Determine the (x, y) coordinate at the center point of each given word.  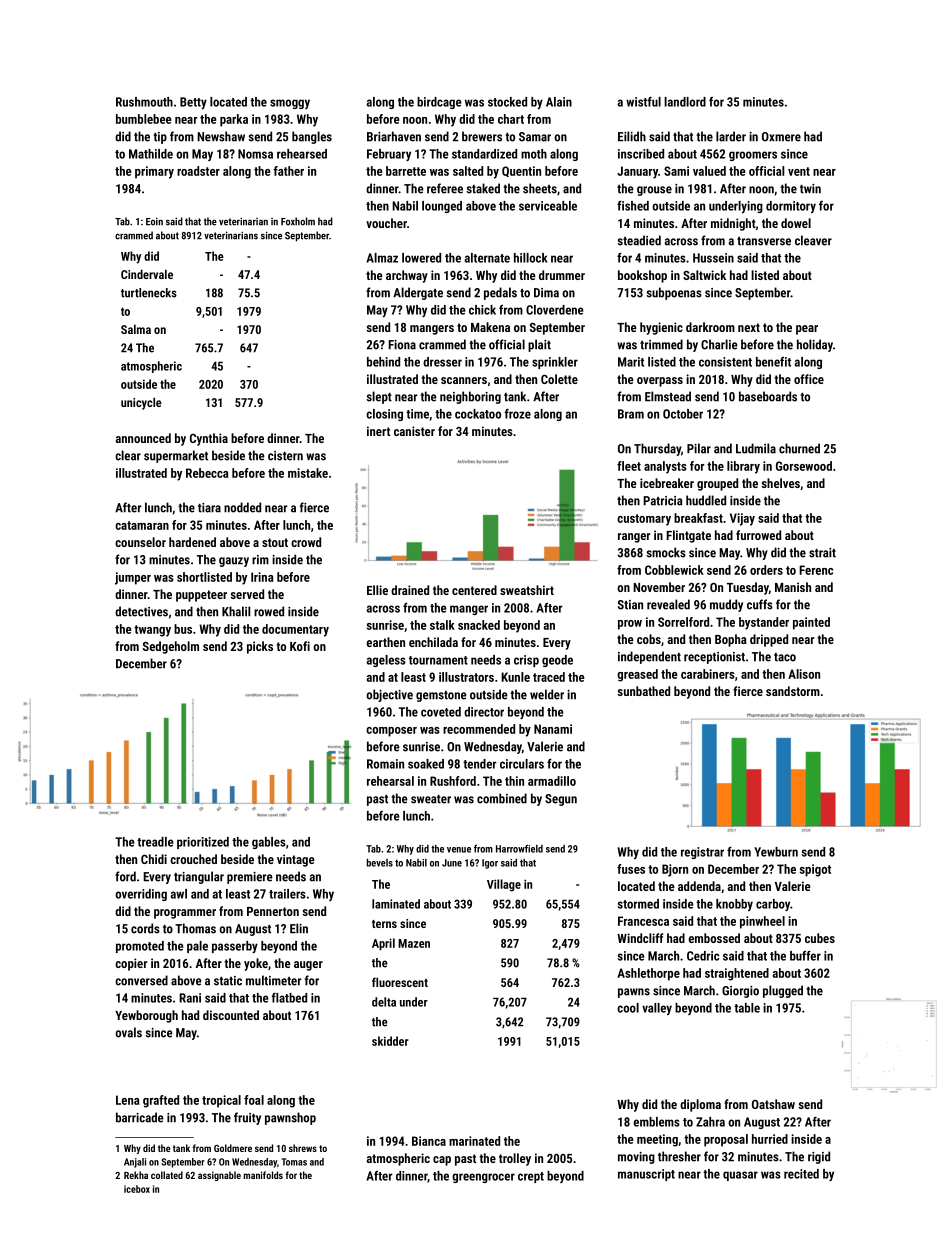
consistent (725, 362)
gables (269, 843)
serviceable (548, 206)
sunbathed (643, 691)
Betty (193, 103)
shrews (303, 1148)
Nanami (553, 729)
